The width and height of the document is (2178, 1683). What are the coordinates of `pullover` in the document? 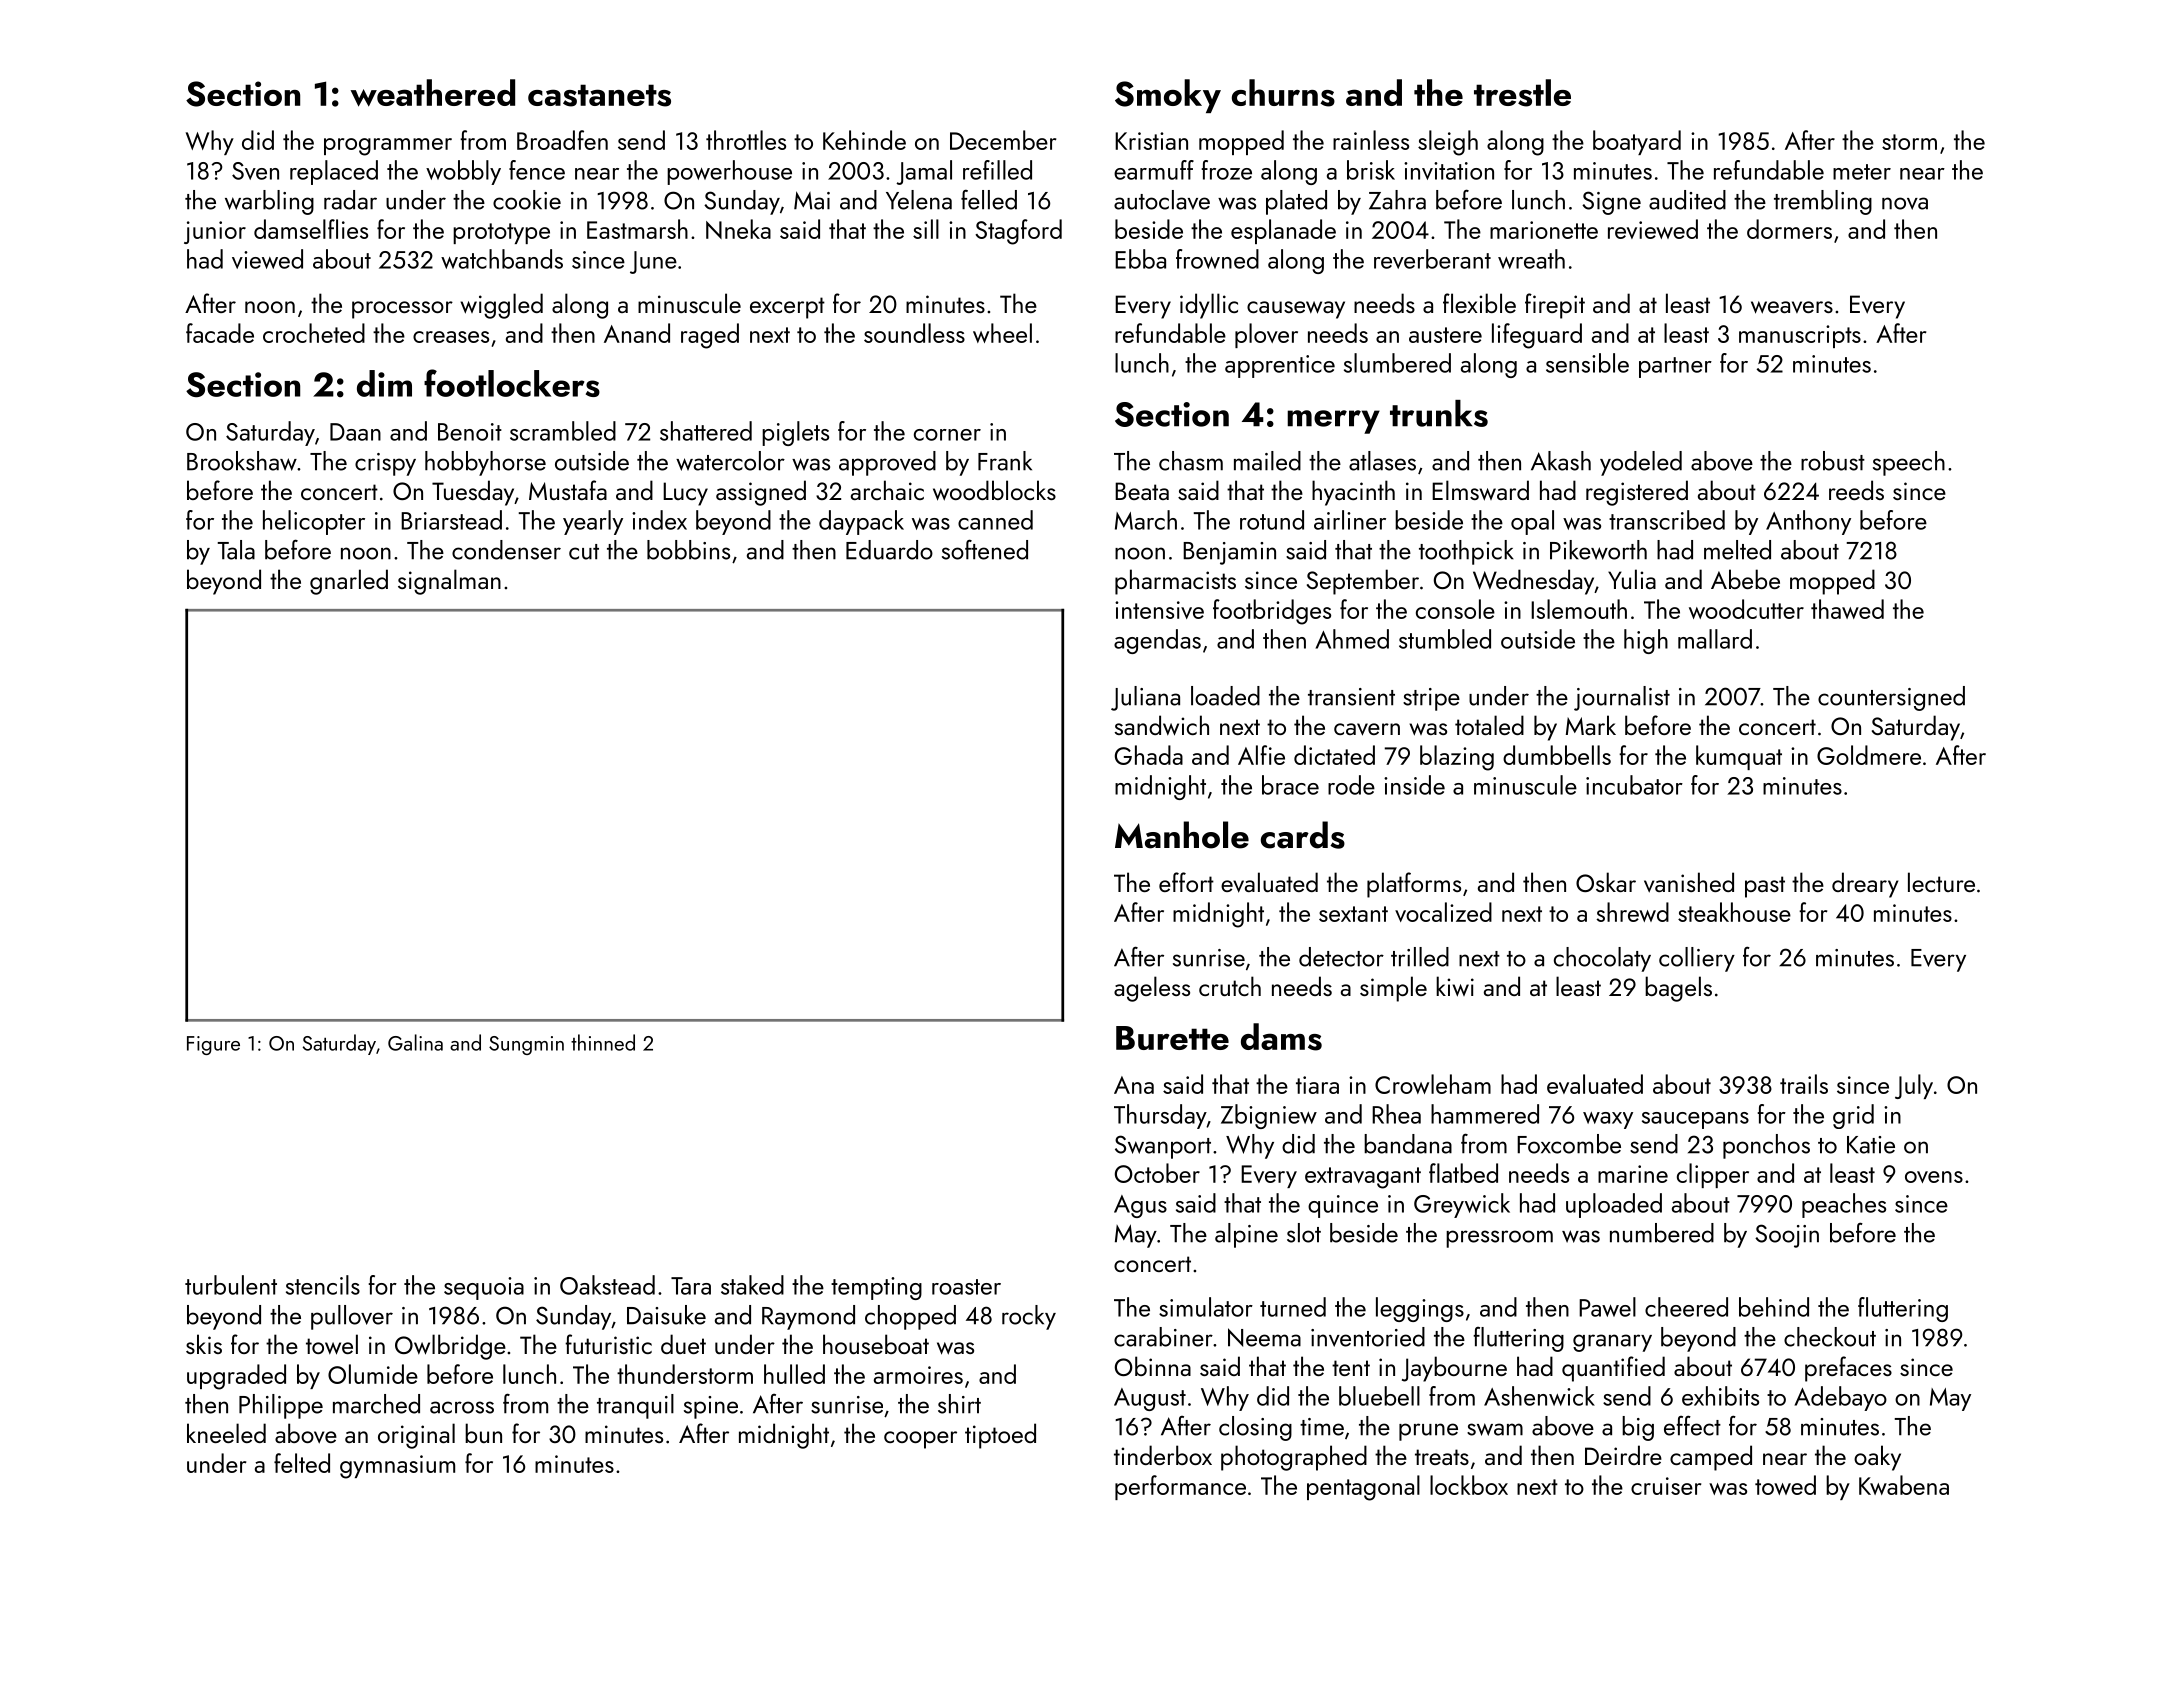 It's located at (352, 1317).
